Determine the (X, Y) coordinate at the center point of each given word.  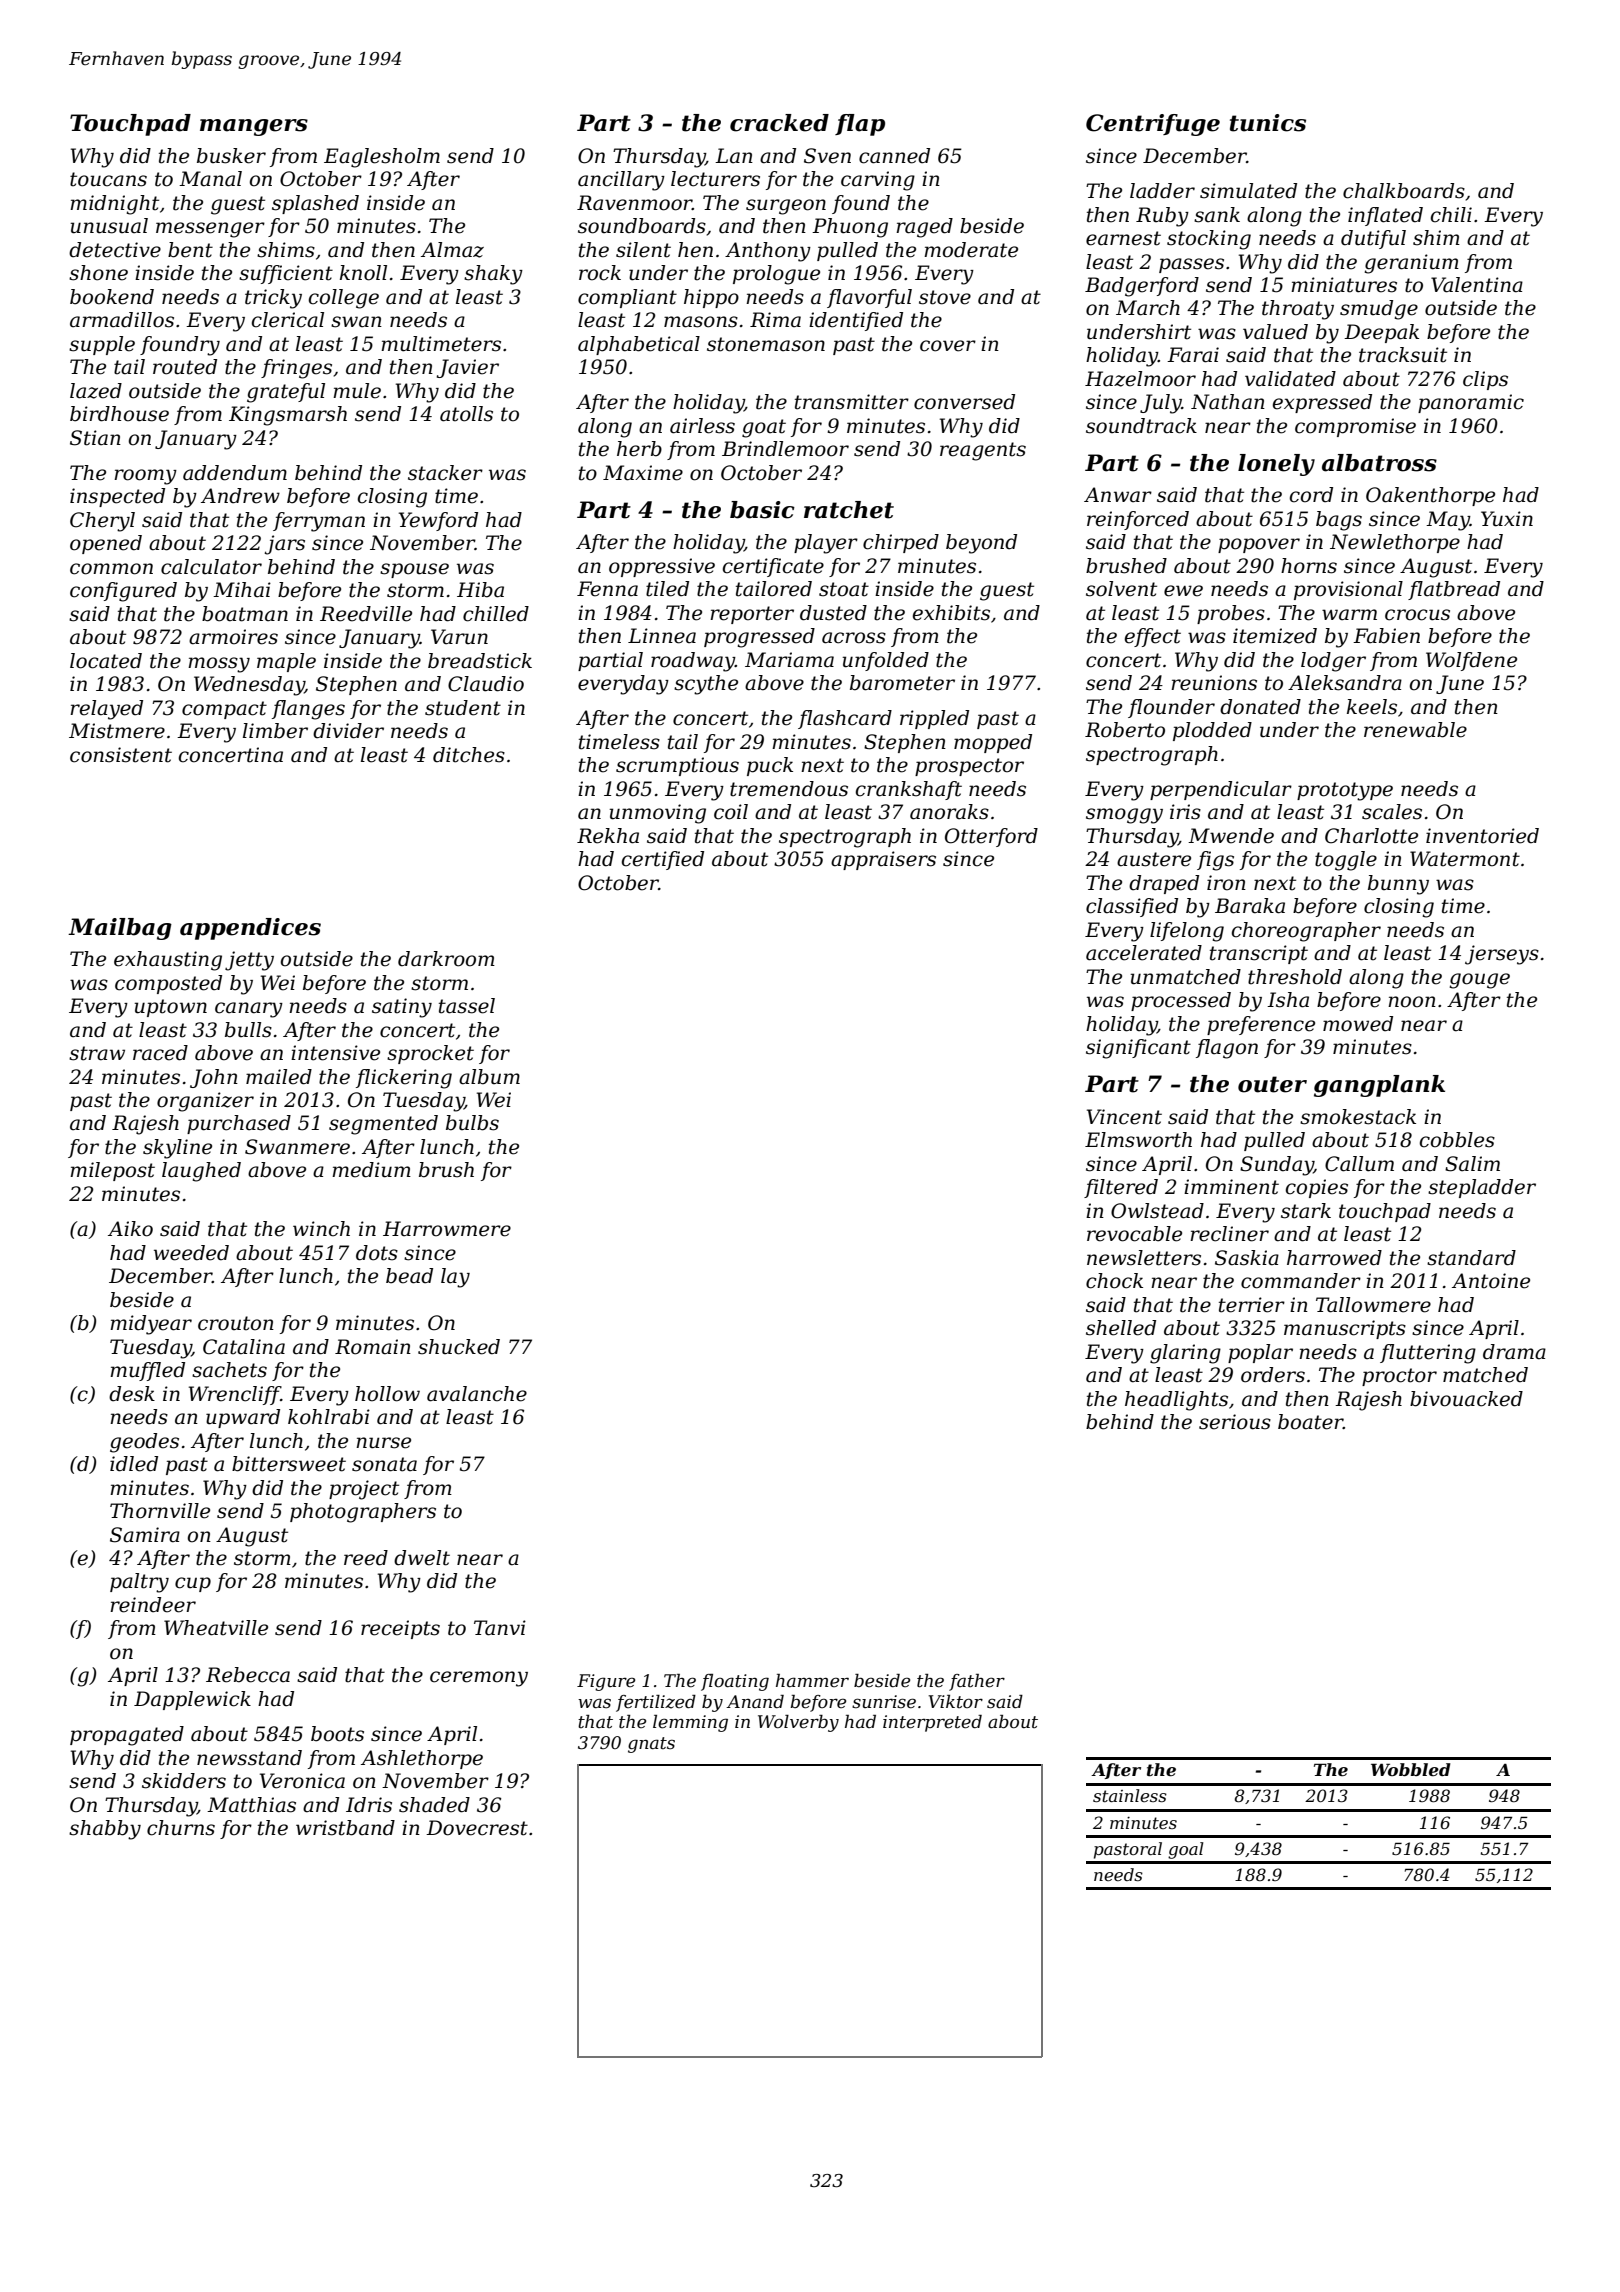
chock (1114, 1281)
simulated (1248, 191)
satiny (402, 1008)
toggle (1346, 861)
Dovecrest (477, 1828)
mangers (254, 127)
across (854, 638)
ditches (469, 755)
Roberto (1125, 730)
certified (663, 860)
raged (924, 228)
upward (243, 1418)
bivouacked (1466, 1399)
